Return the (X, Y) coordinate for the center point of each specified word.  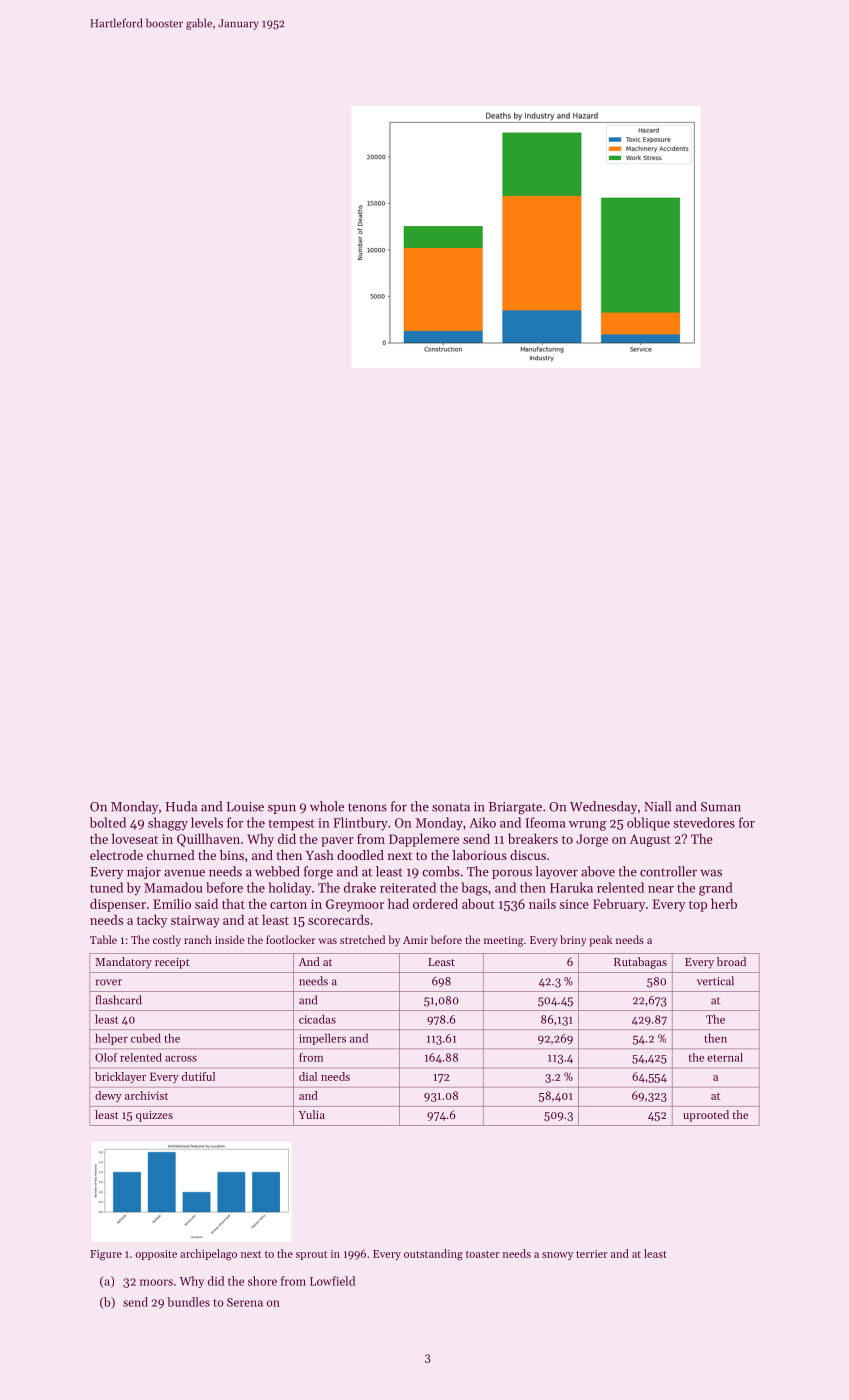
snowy (557, 1256)
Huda (181, 806)
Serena (245, 1302)
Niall (657, 806)
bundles (188, 1302)
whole (327, 806)
